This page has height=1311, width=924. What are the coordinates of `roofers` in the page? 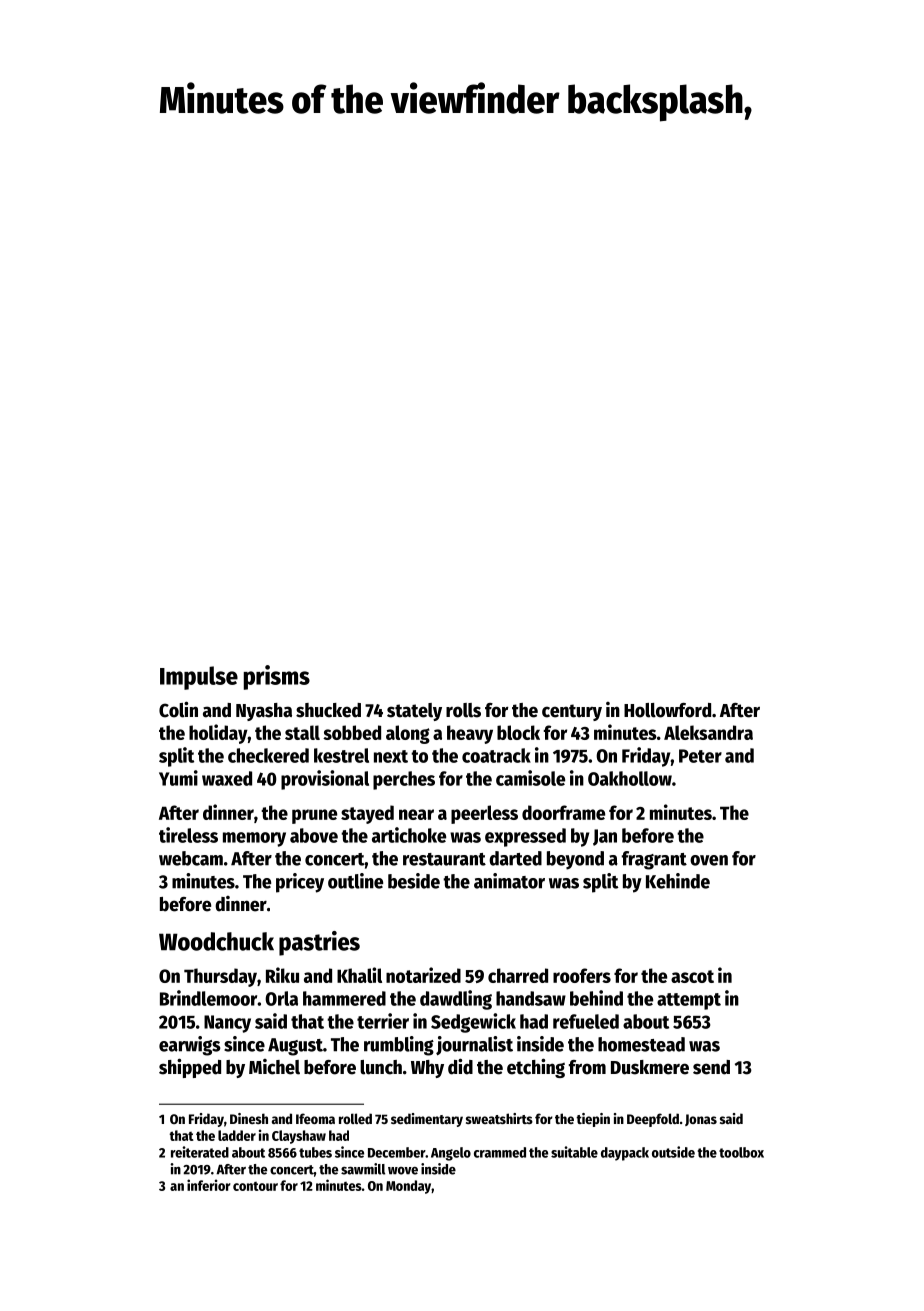 It's located at (582, 975).
